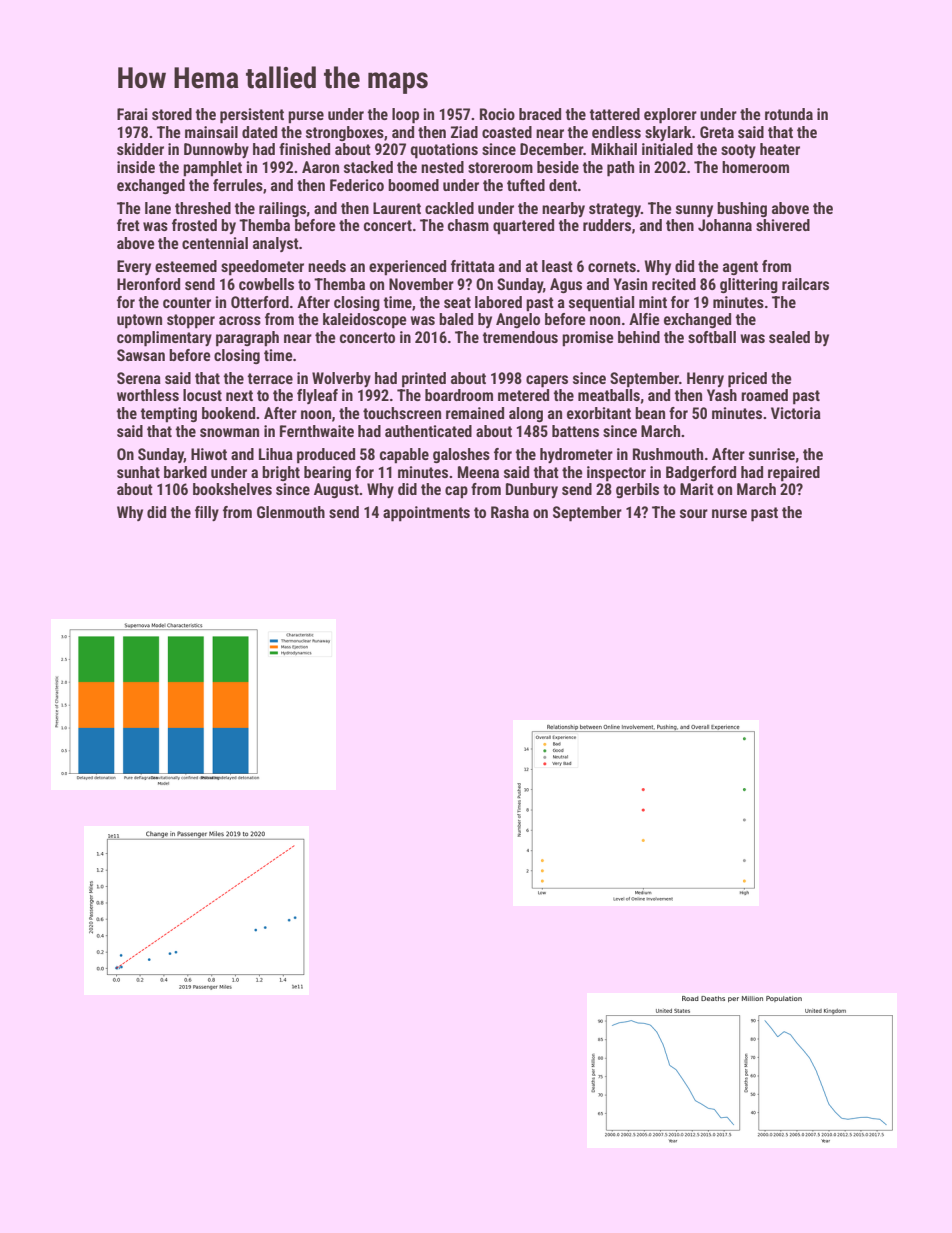  Describe the element at coordinates (426, 514) in the screenshot. I see `appointments` at that location.
